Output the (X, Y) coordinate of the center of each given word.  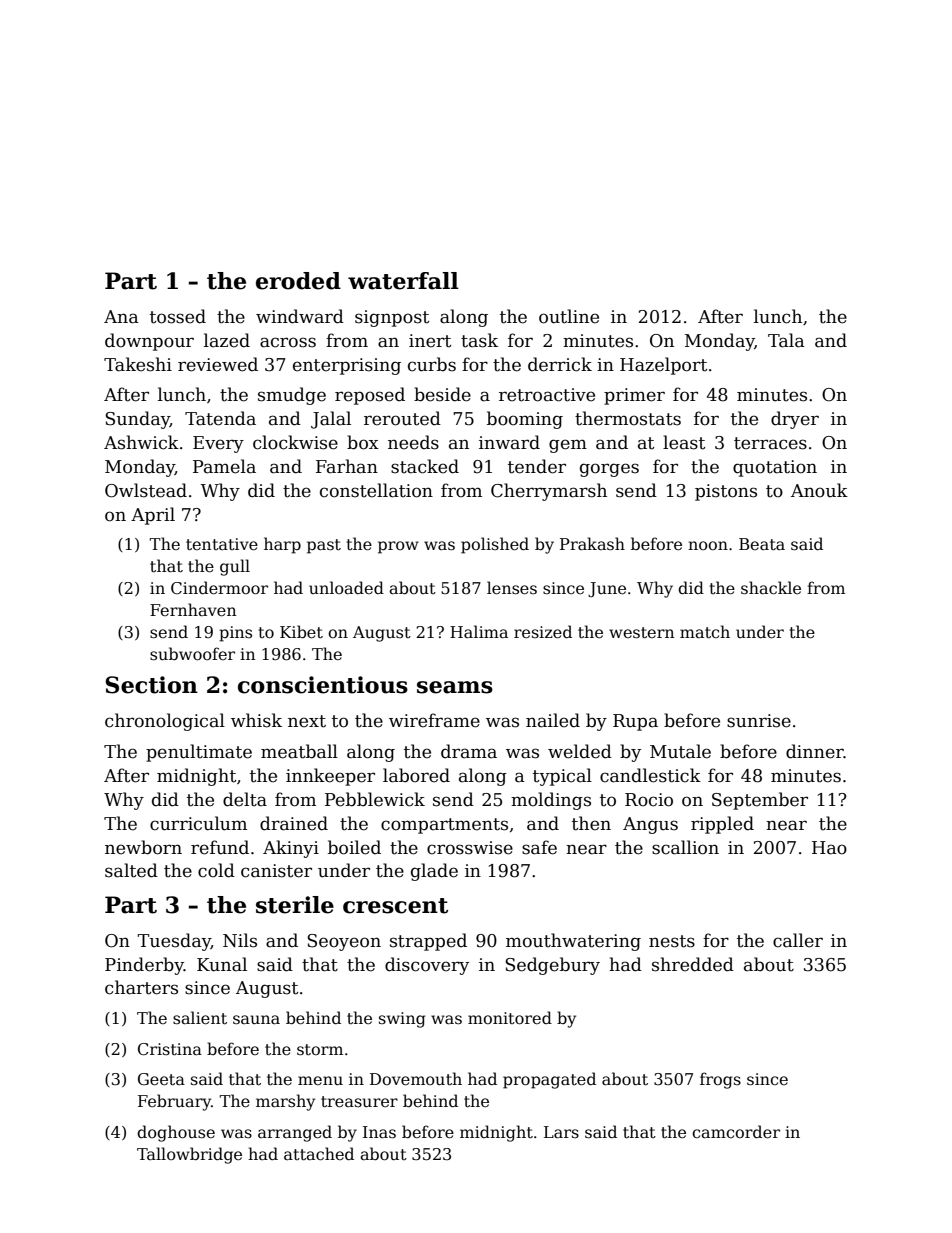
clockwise (295, 442)
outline (569, 316)
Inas (379, 1132)
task (479, 340)
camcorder (736, 1132)
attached (319, 1154)
